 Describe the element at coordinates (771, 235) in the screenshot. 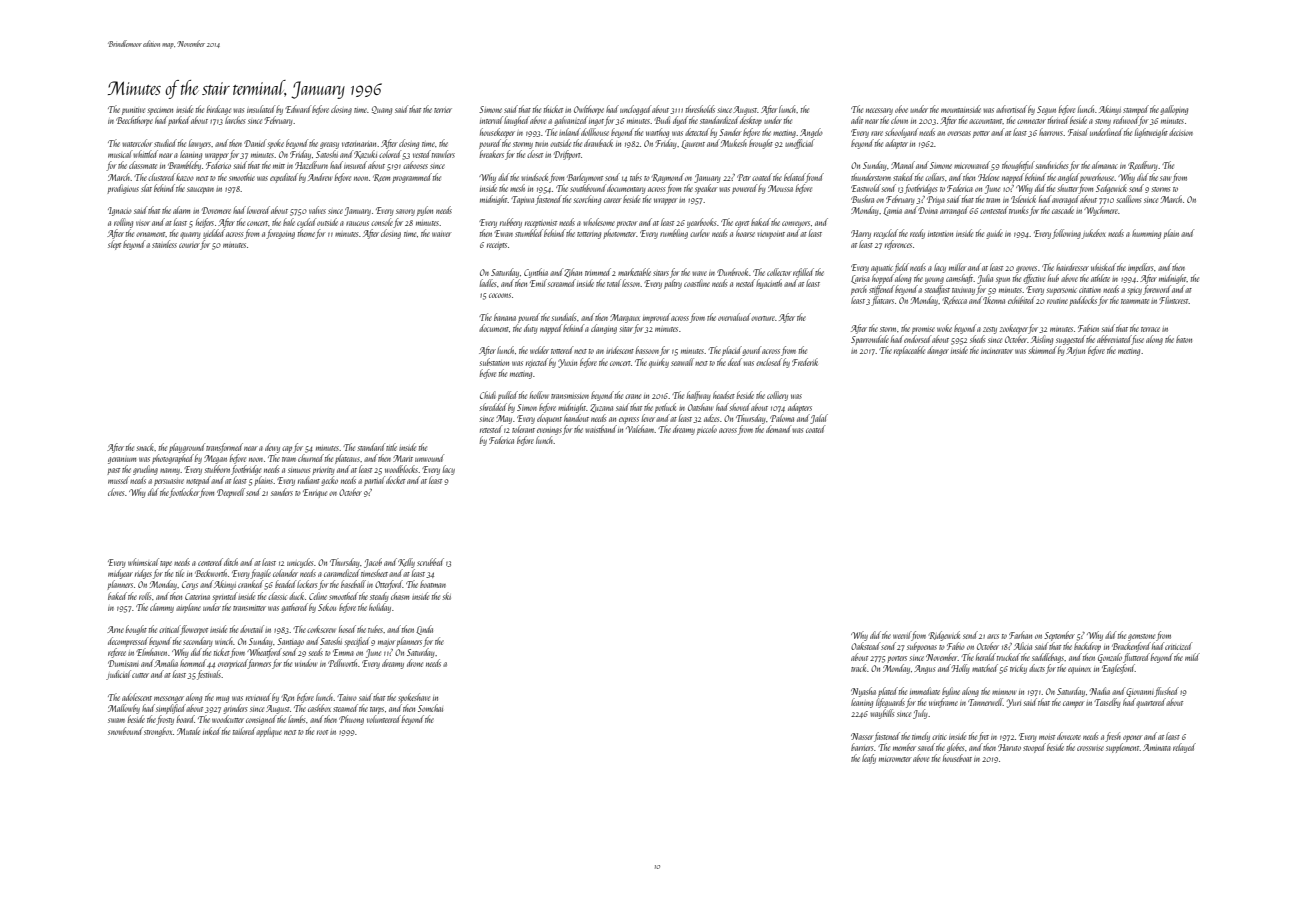

I see `viewpoint` at that location.
